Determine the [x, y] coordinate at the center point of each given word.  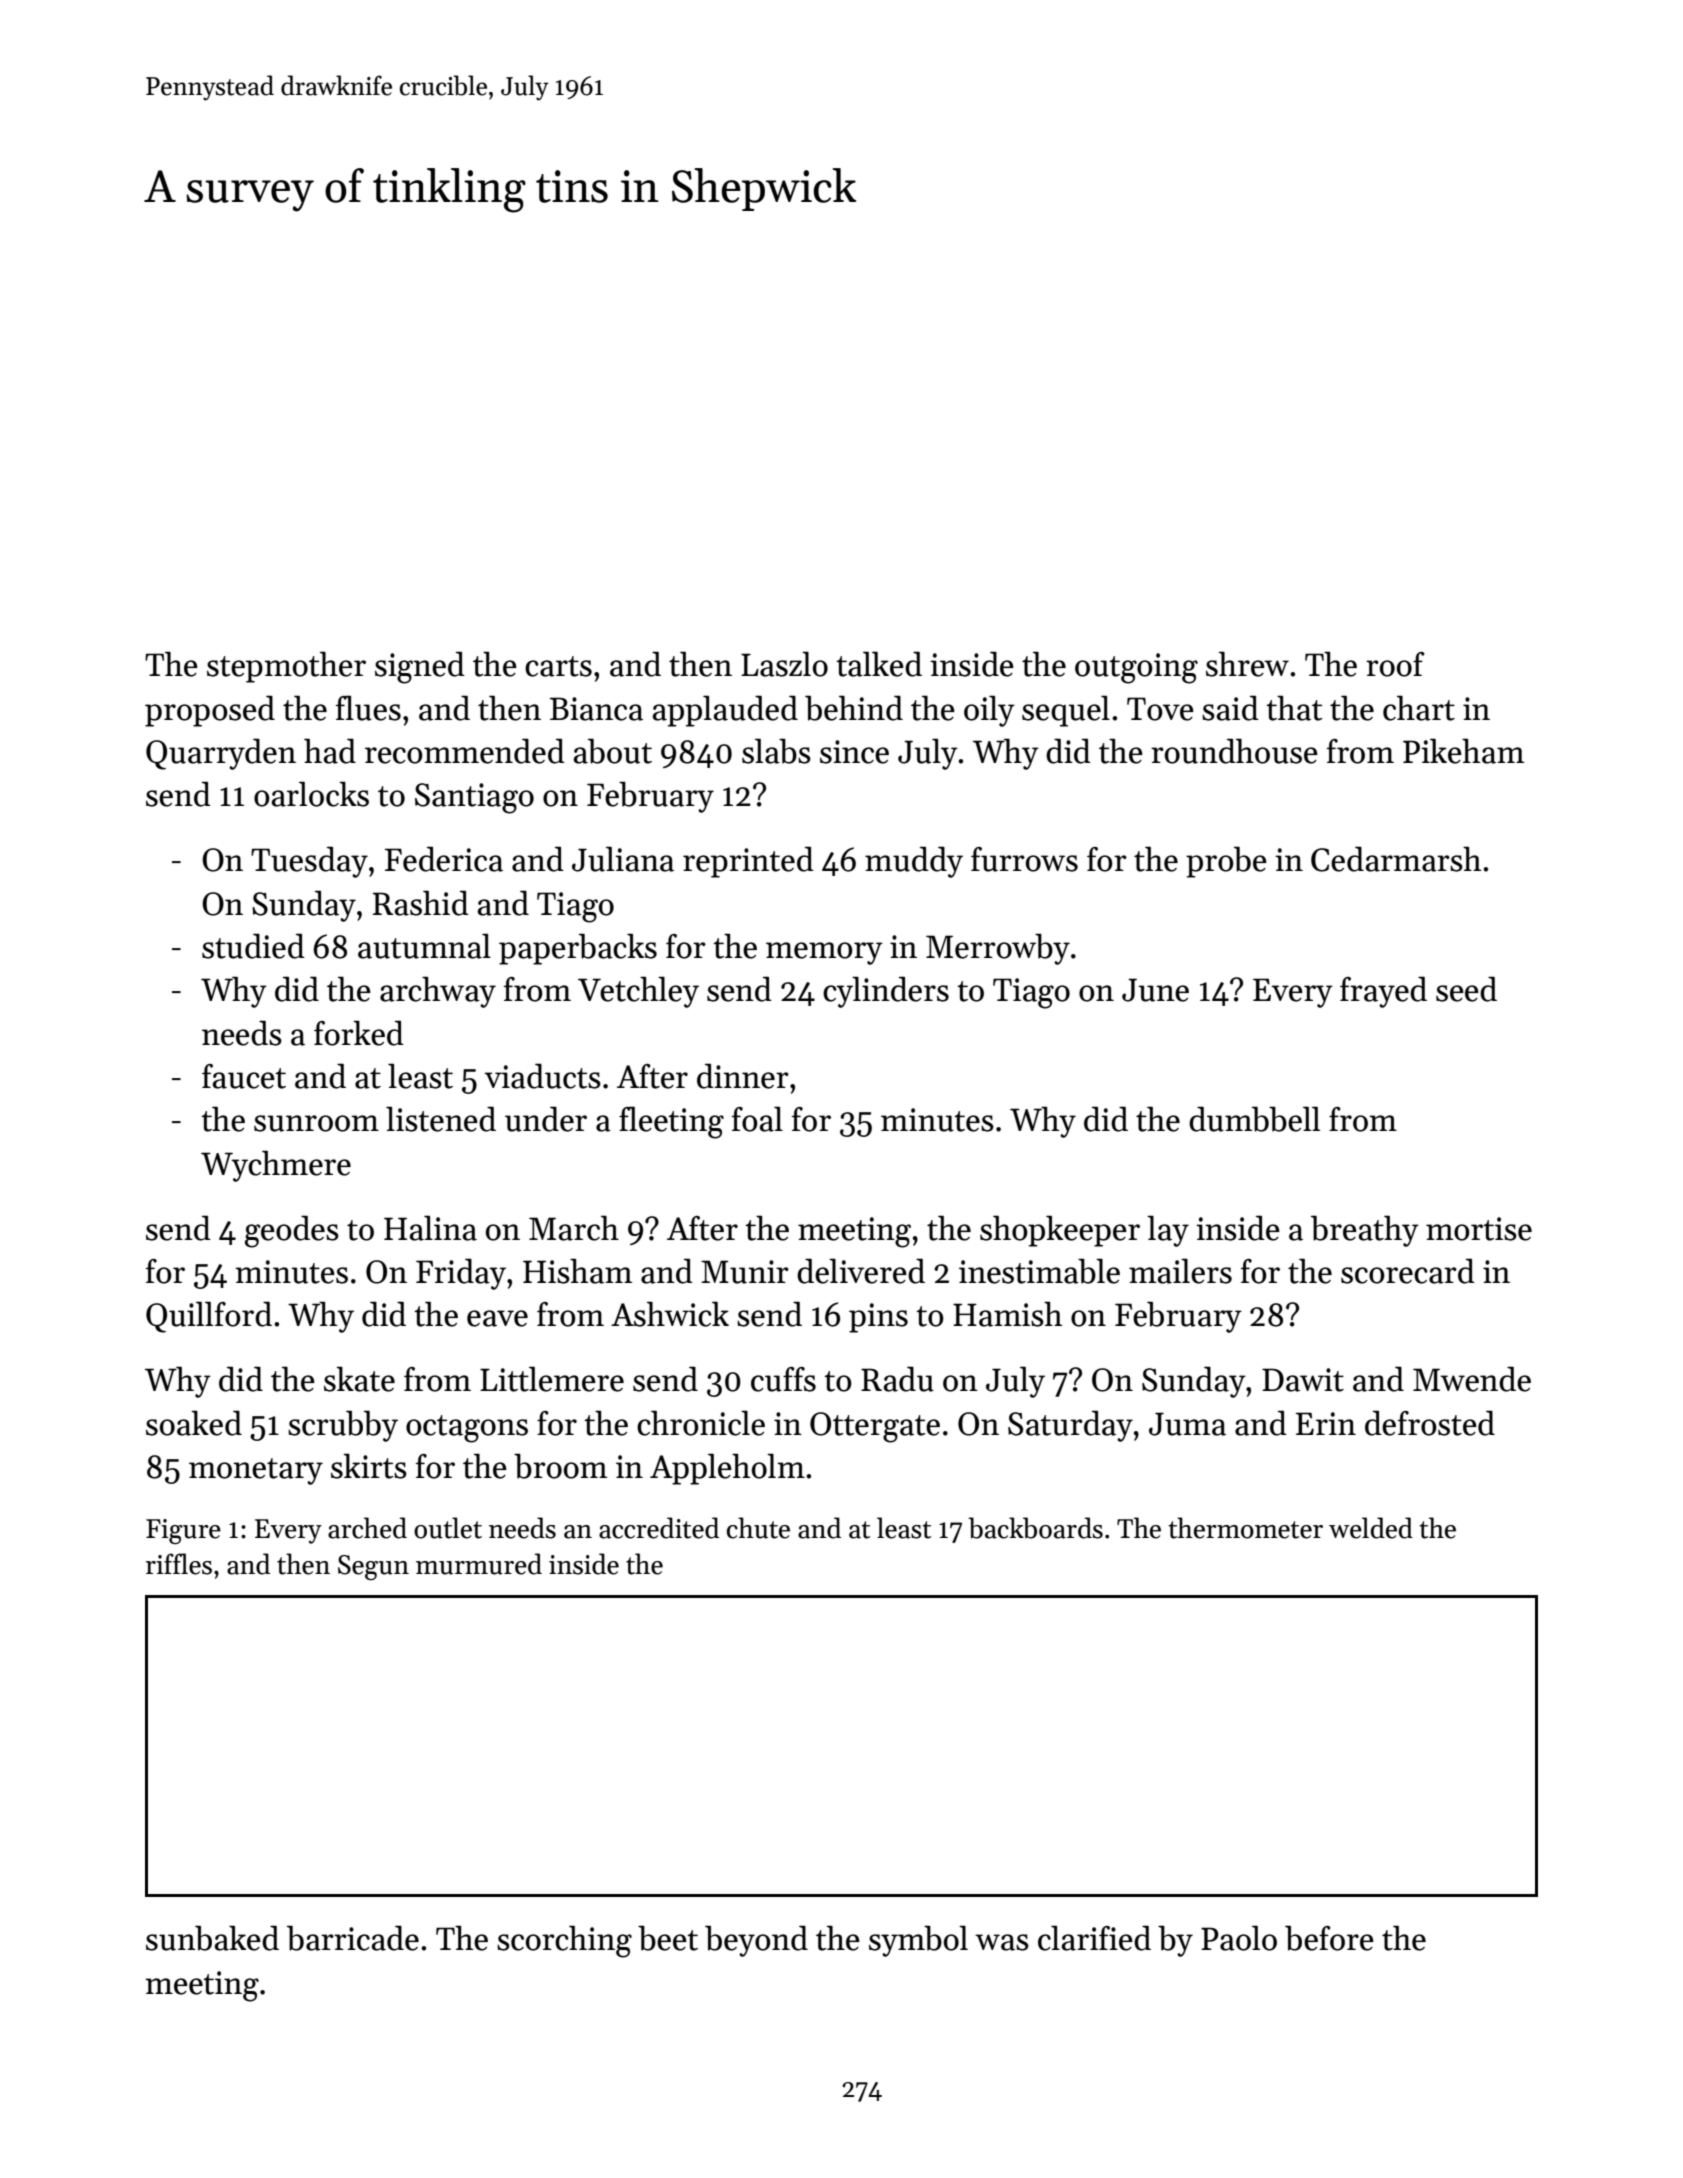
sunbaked [212, 1938]
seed [1466, 989]
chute [758, 1528]
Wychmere [276, 1166]
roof [1395, 664]
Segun [373, 1567]
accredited [659, 1528]
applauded [725, 711]
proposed [210, 711]
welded [1371, 1528]
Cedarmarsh [1396, 859]
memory [824, 953]
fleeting [671, 1122]
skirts [369, 1466]
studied [253, 946]
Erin [1326, 1423]
